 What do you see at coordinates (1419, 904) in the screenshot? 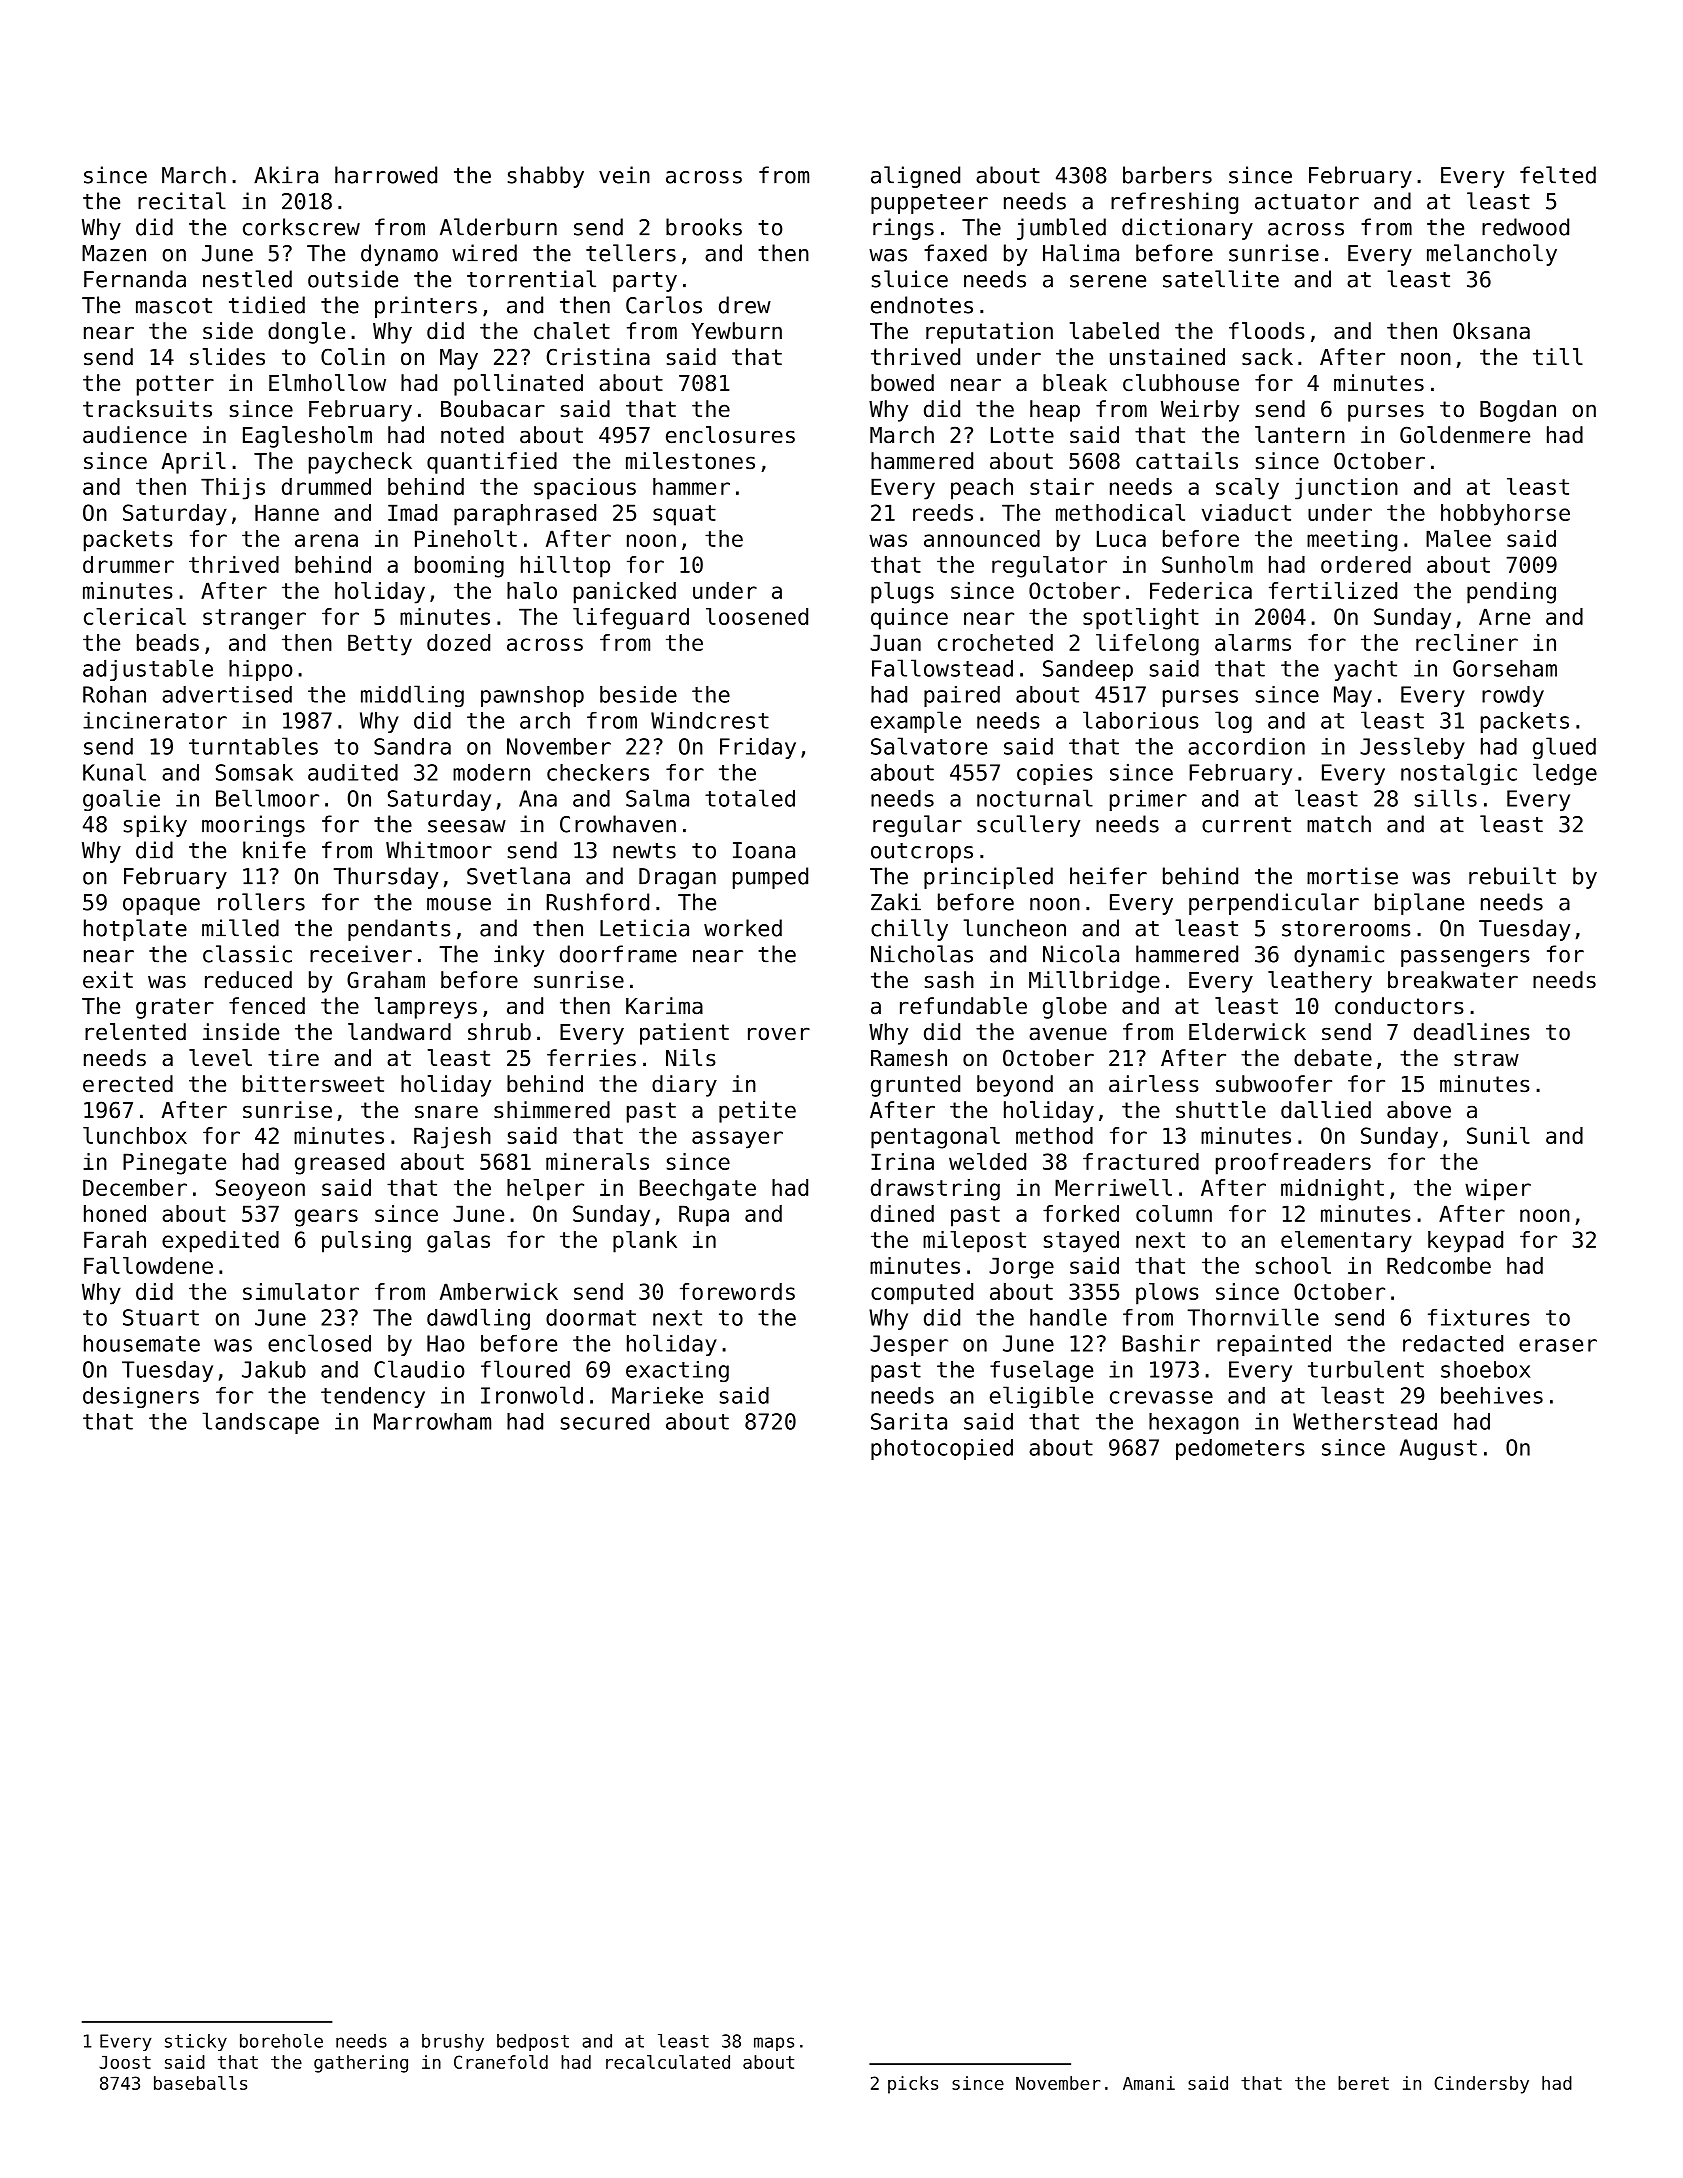
I see `biplane` at bounding box center [1419, 904].
